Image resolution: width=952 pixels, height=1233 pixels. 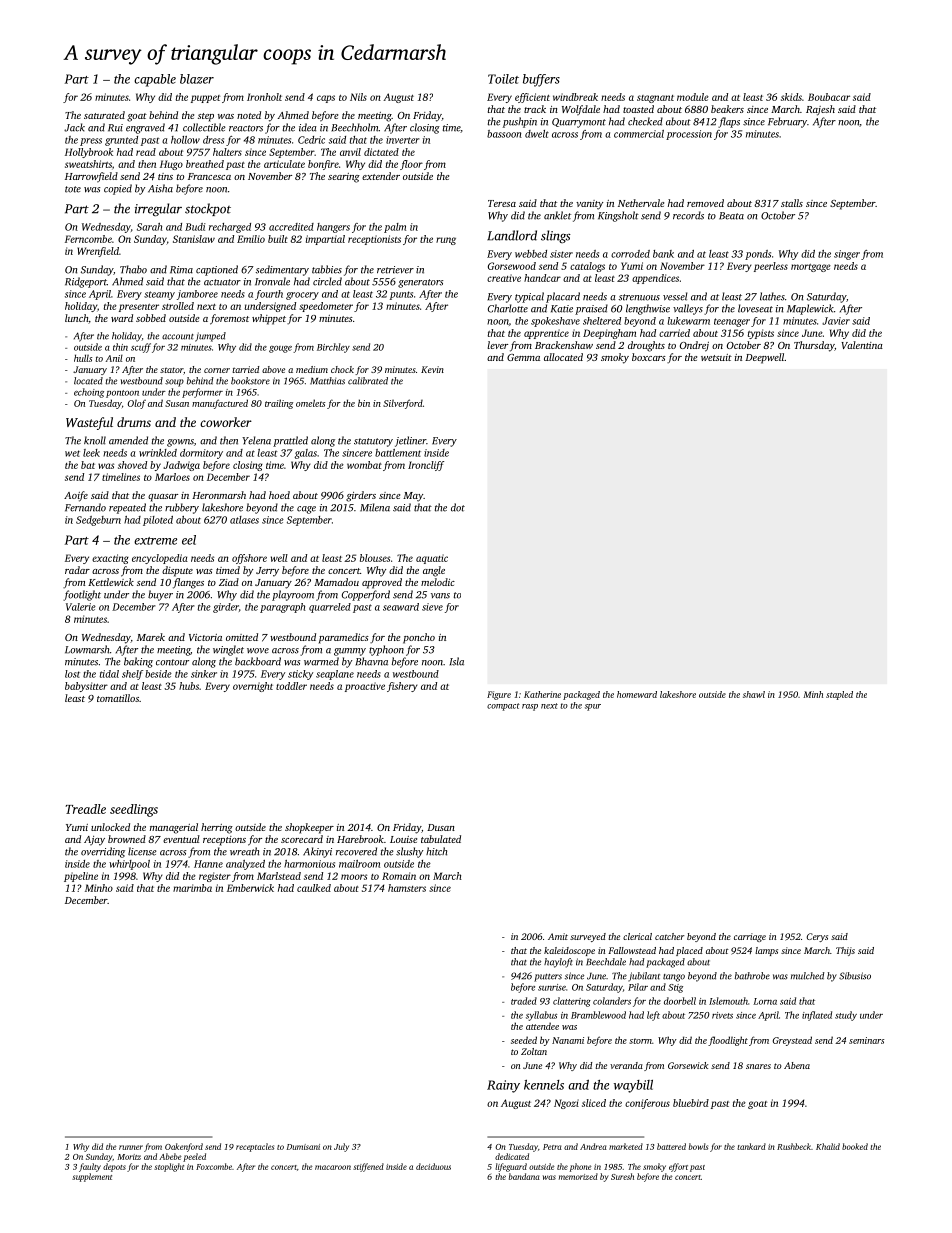 What do you see at coordinates (729, 122) in the document?
I see `flaps` at bounding box center [729, 122].
